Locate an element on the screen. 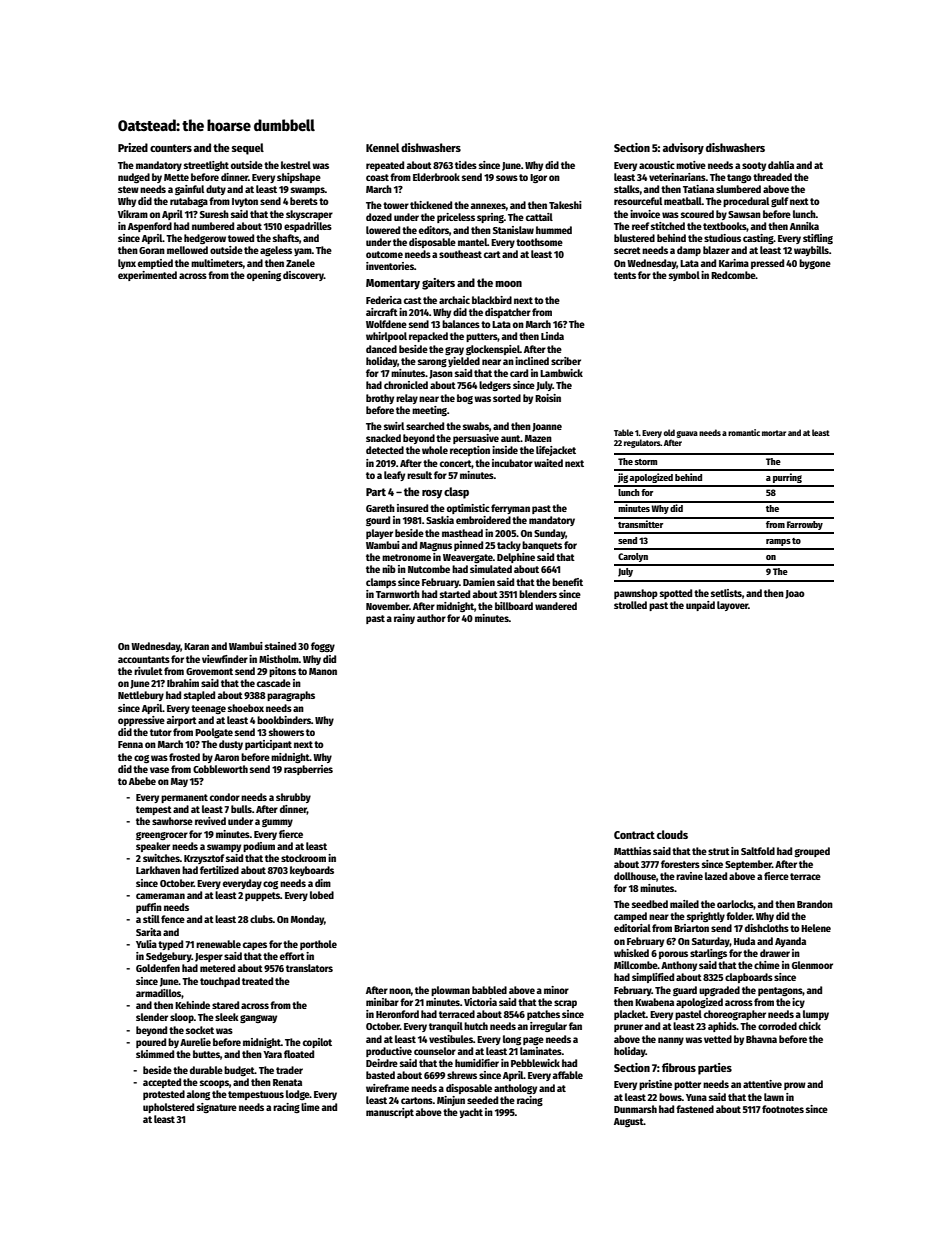 The width and height of the screenshot is (952, 1233). accountants is located at coordinates (144, 659).
